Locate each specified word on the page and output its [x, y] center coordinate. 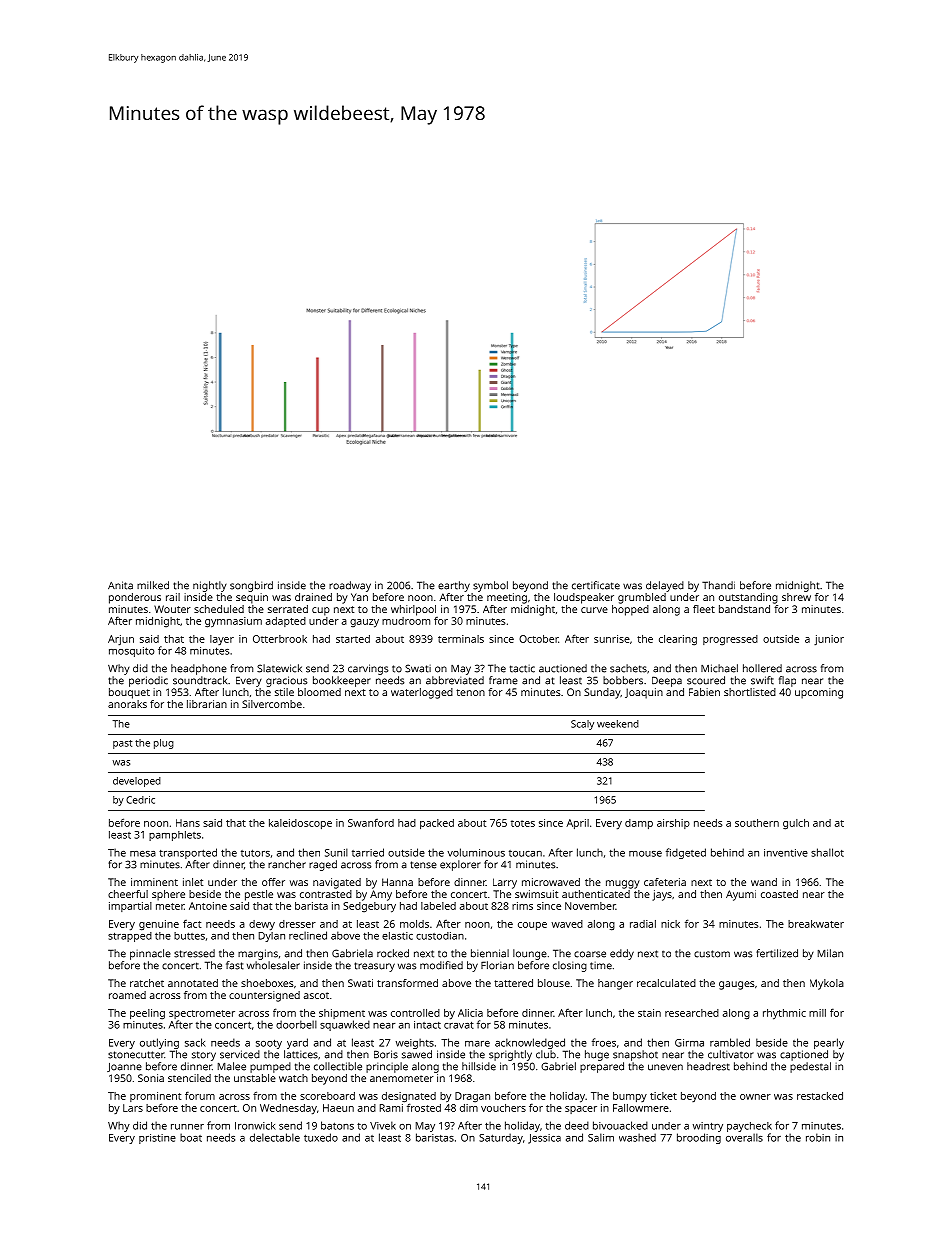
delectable [275, 1137]
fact [192, 924]
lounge [530, 954]
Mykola [827, 984]
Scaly [582, 725]
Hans [188, 823]
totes [523, 823]
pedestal [810, 1067]
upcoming [819, 693]
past [122, 744]
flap [787, 681]
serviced [240, 1054]
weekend [618, 724]
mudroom [406, 621]
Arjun [121, 640]
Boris [386, 1054]
